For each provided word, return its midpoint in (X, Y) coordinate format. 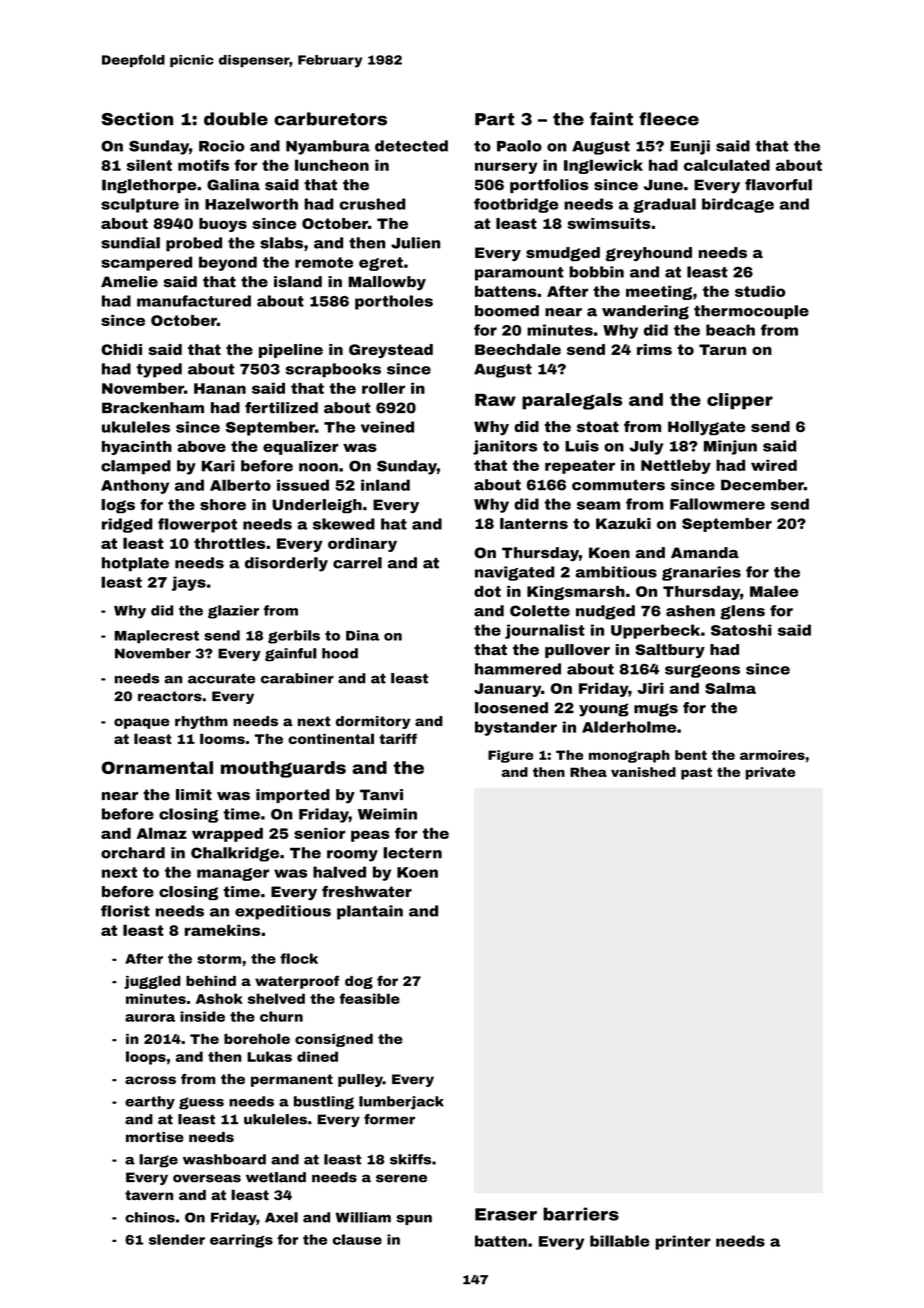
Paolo (519, 146)
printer (683, 1242)
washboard (224, 1159)
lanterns (534, 523)
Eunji (690, 147)
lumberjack (401, 1103)
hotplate (135, 564)
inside (202, 1016)
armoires (772, 755)
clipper (740, 401)
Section (137, 119)
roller (383, 388)
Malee (774, 591)
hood (340, 653)
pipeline (291, 351)
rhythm (201, 722)
